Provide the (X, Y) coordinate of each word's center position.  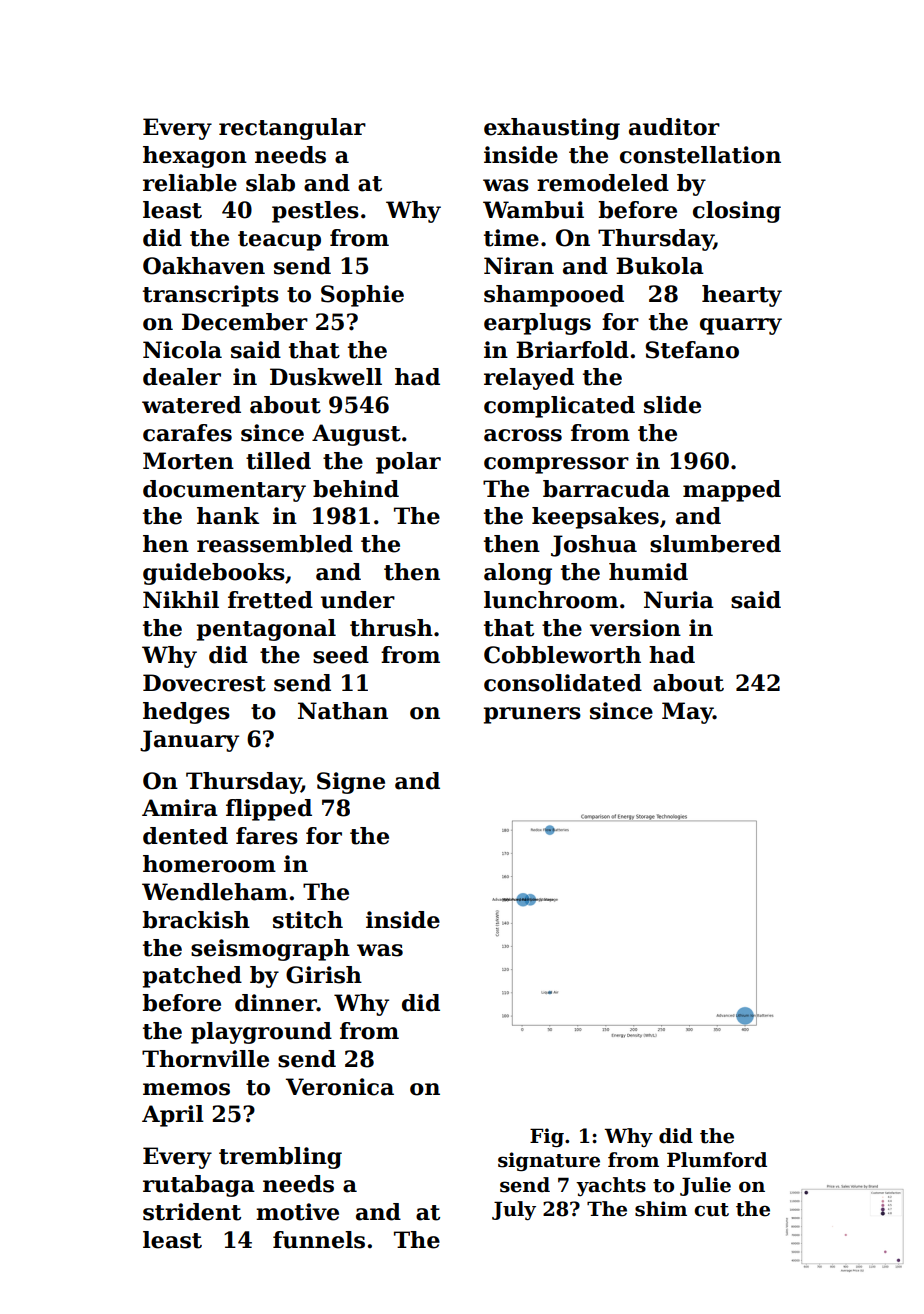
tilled (278, 461)
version (635, 628)
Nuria (679, 600)
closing (737, 212)
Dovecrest (204, 683)
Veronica (340, 1087)
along (518, 574)
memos (186, 1089)
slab (270, 183)
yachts (611, 1186)
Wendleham (215, 892)
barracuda (606, 489)
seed (341, 655)
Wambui (533, 210)
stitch (308, 920)
